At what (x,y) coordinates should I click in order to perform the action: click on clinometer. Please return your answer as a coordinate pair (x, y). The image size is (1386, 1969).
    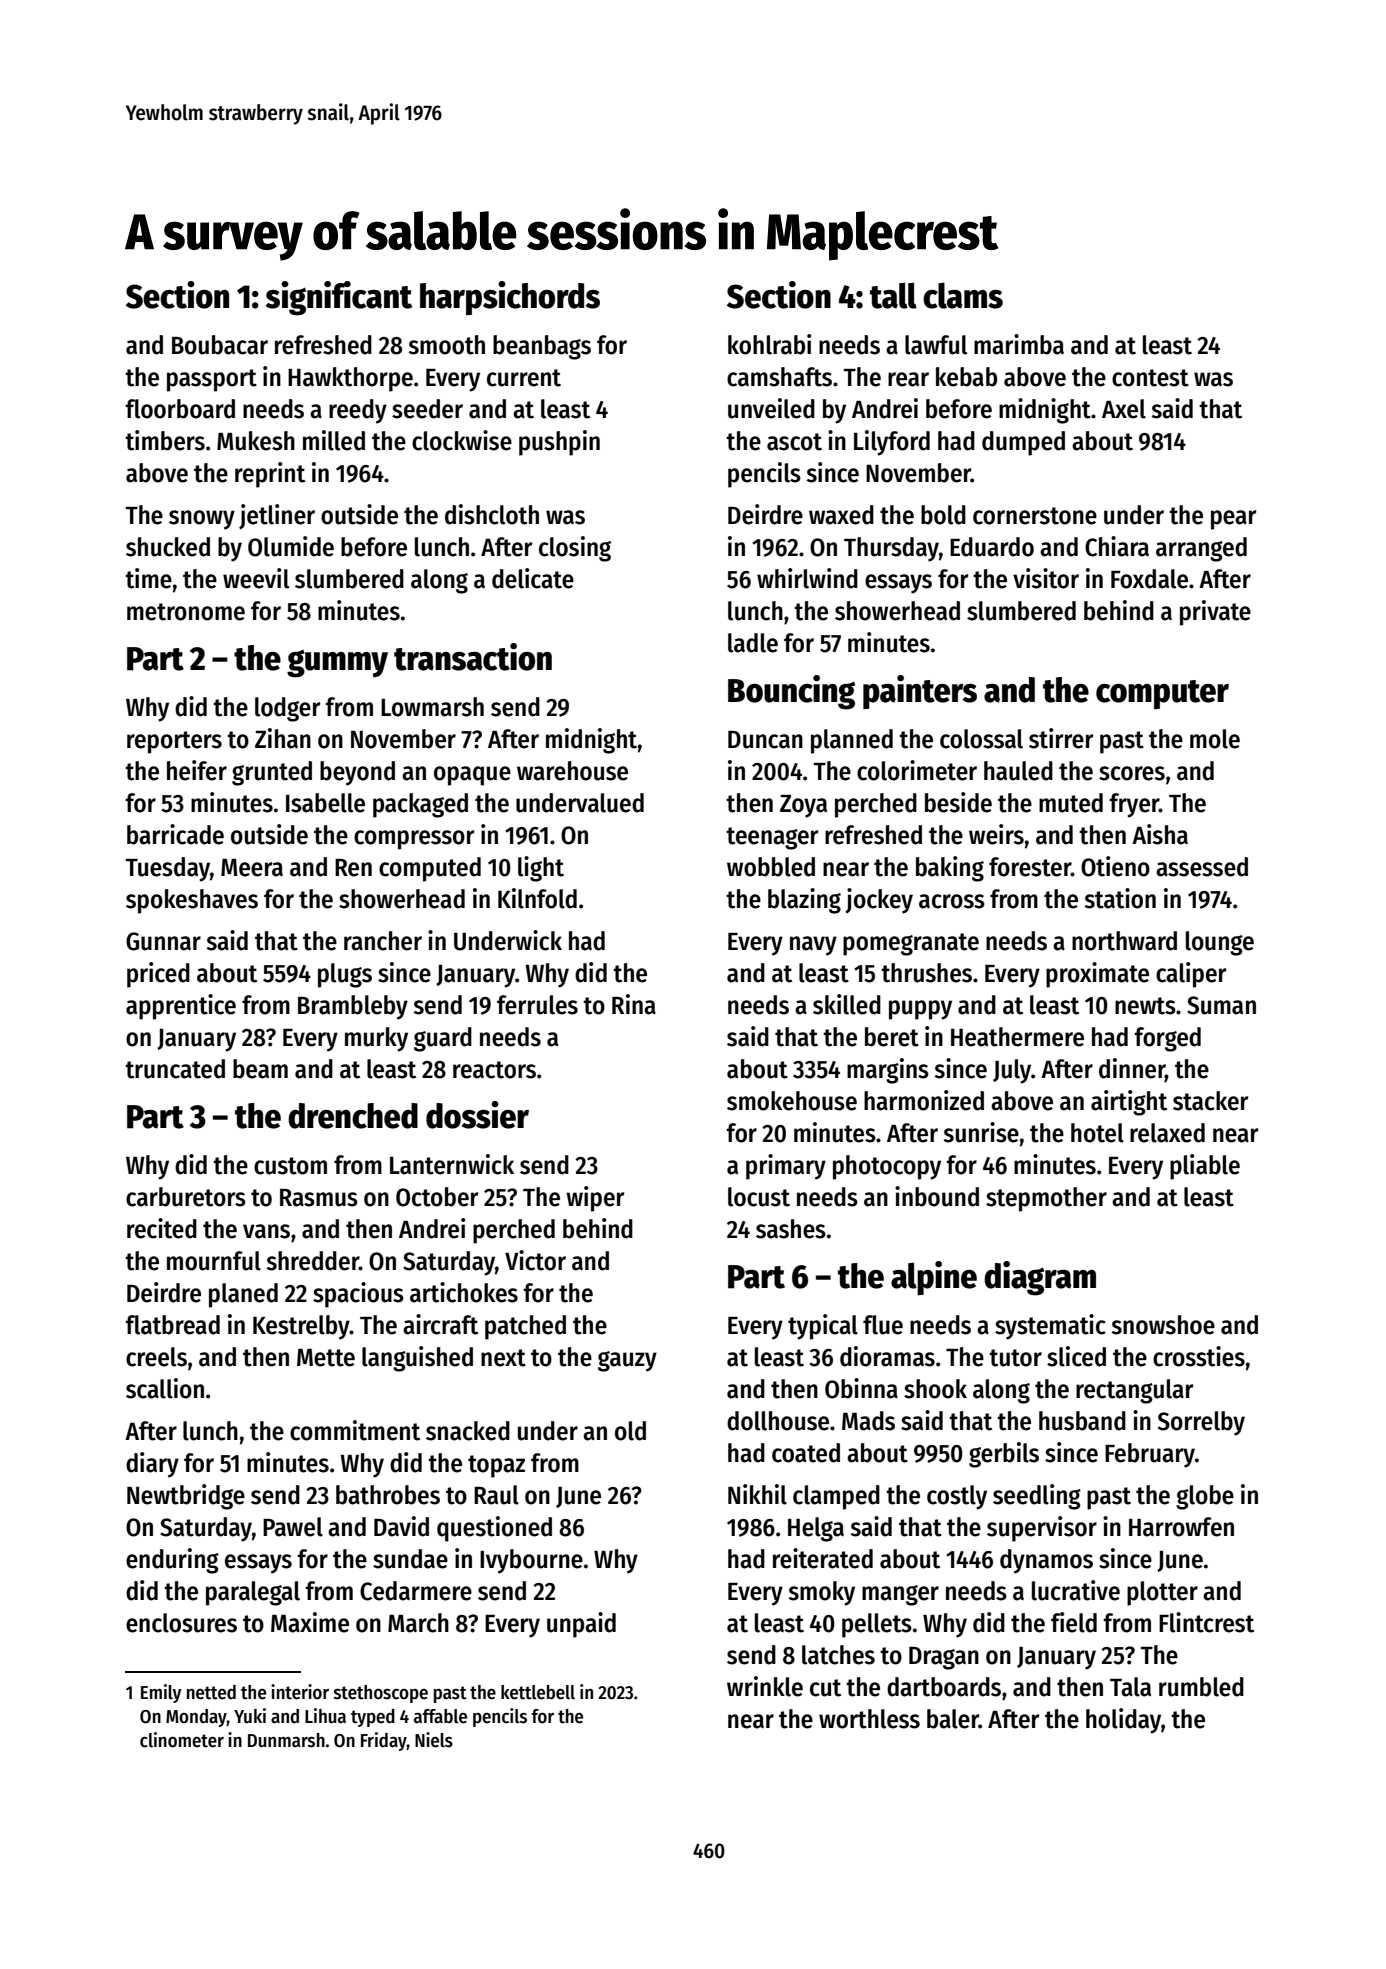
    Looking at the image, I should click on (182, 1740).
